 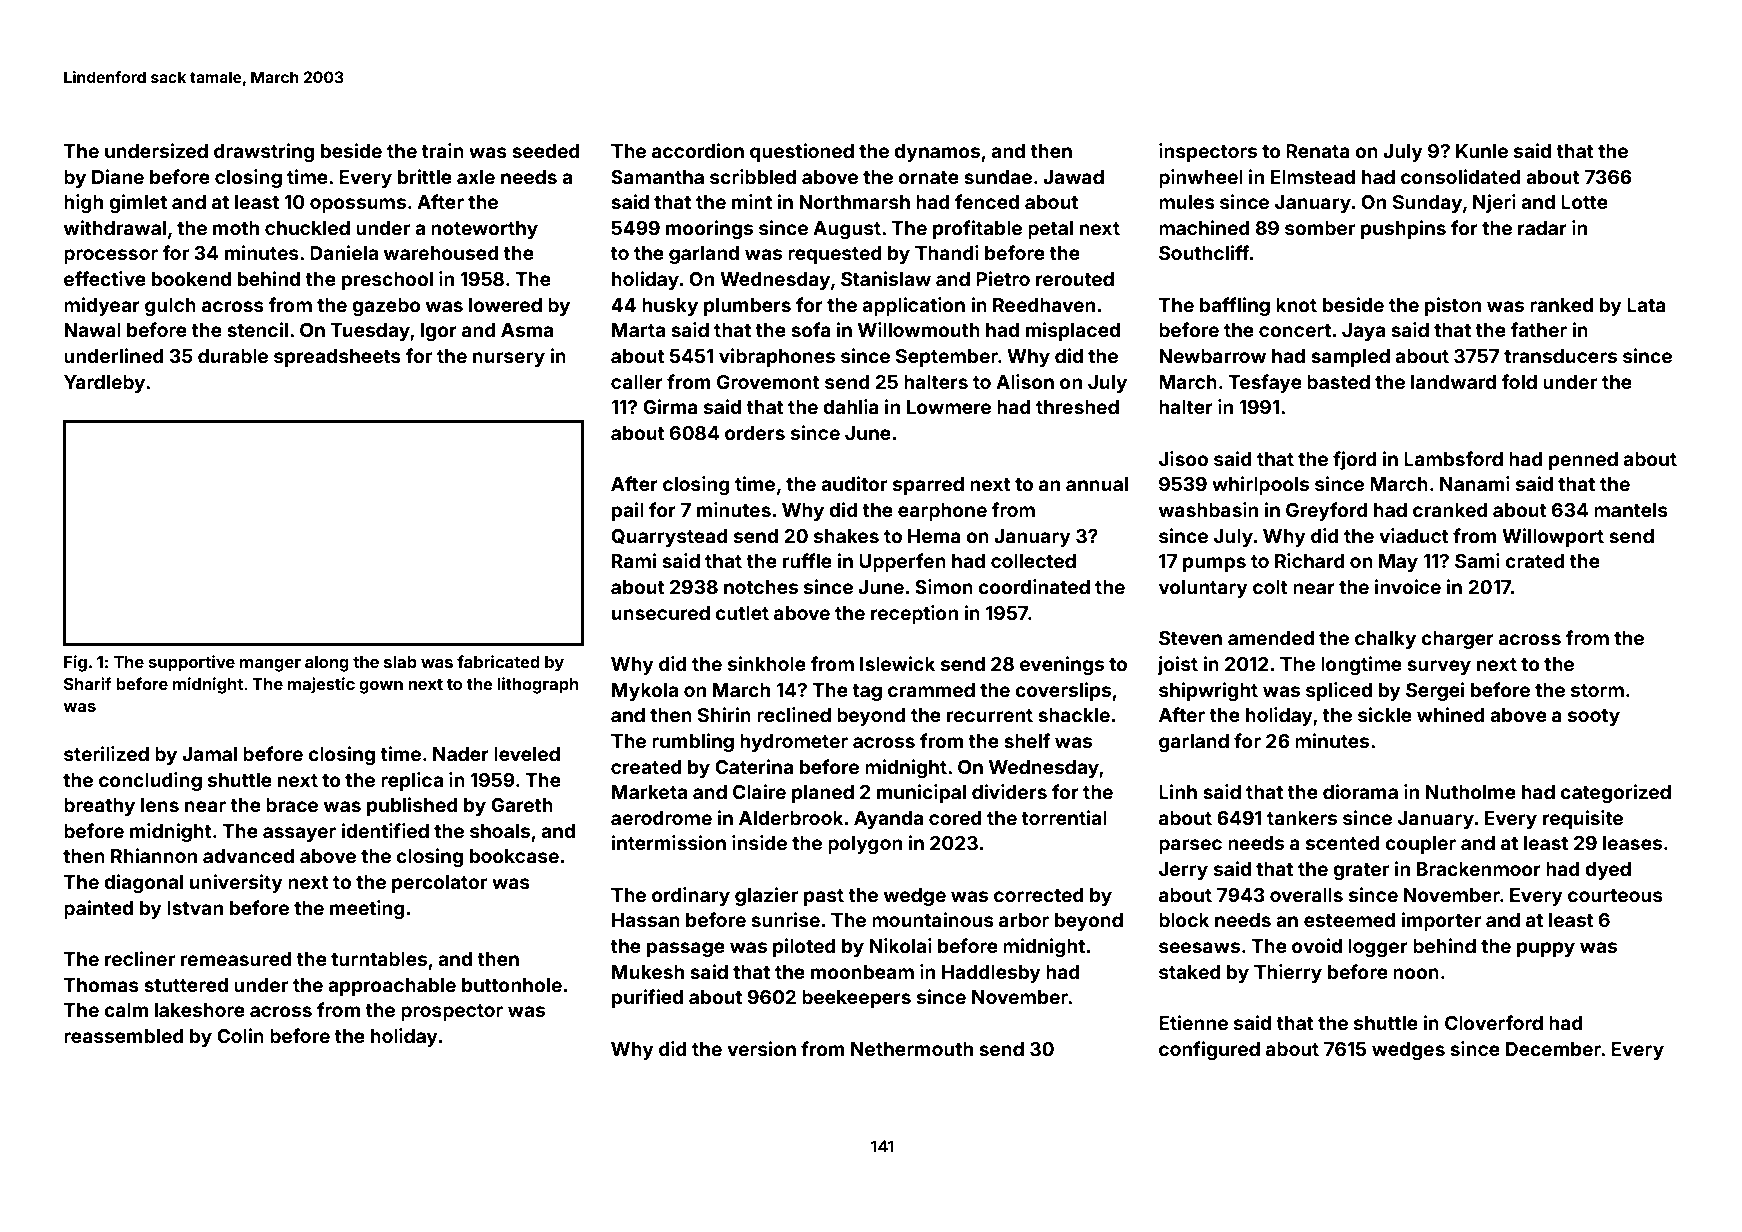 What do you see at coordinates (1584, 202) in the screenshot?
I see `Lotte` at bounding box center [1584, 202].
